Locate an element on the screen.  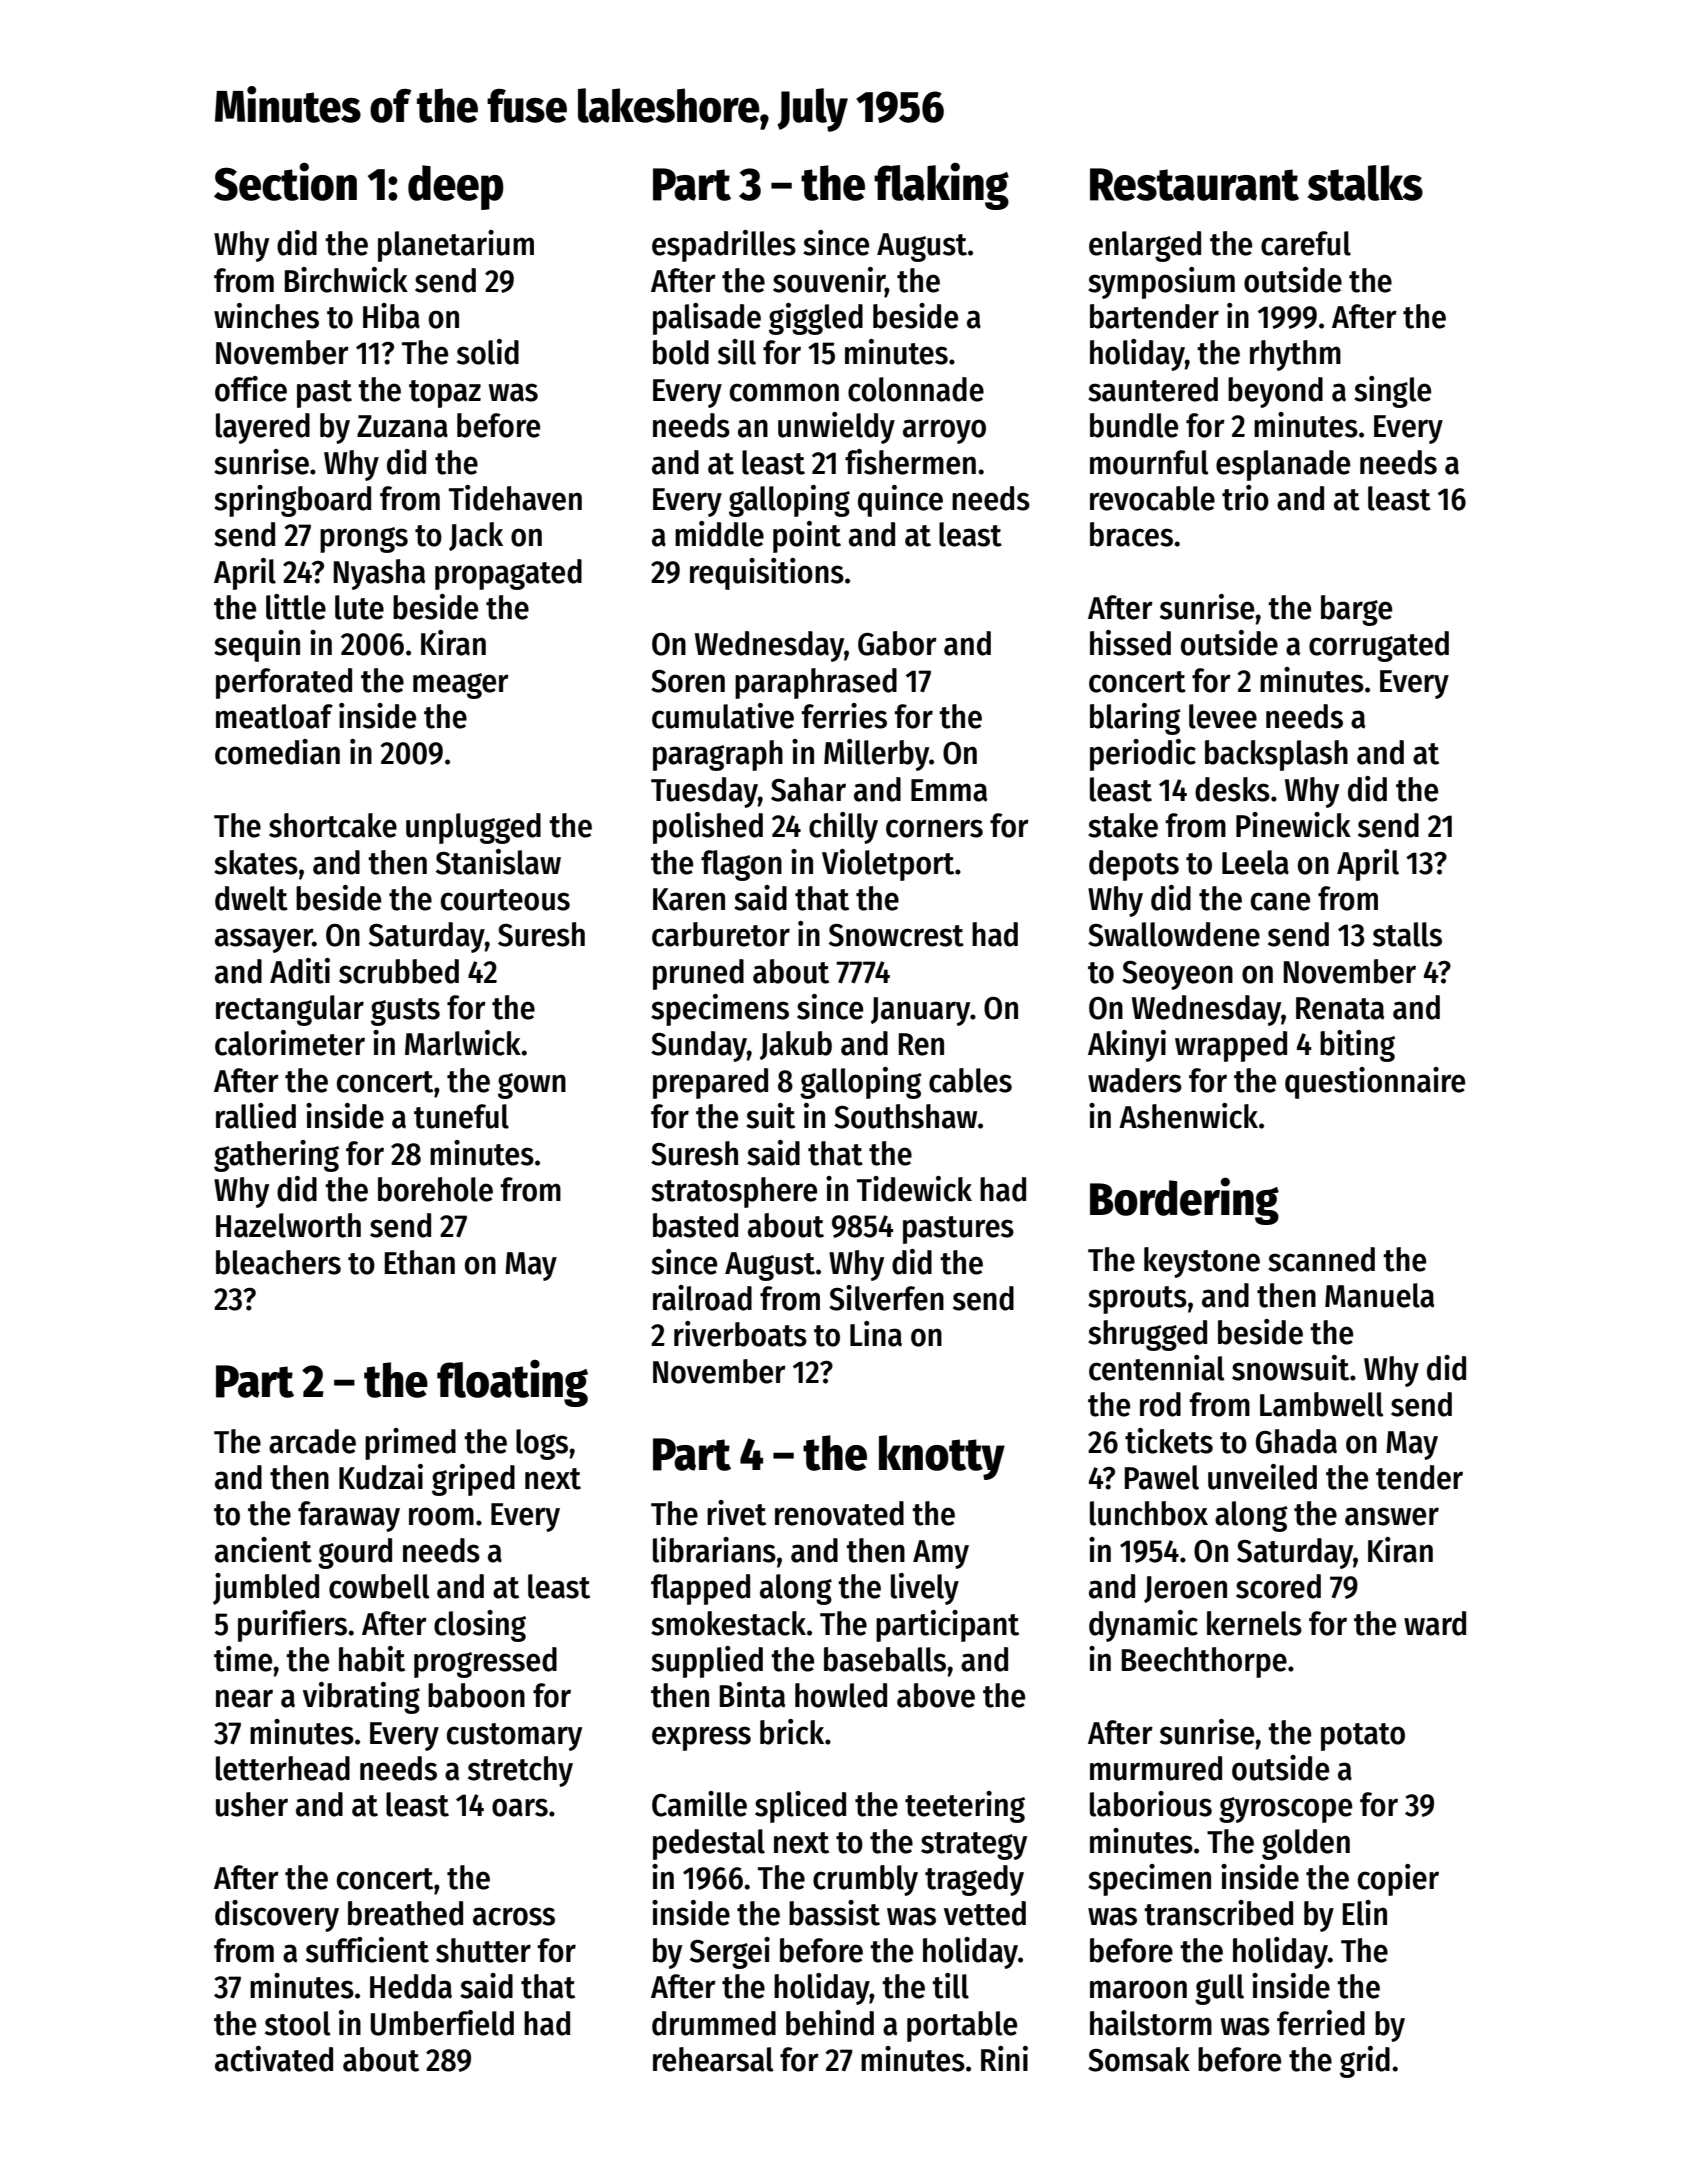
rehearsal is located at coordinates (713, 2059).
